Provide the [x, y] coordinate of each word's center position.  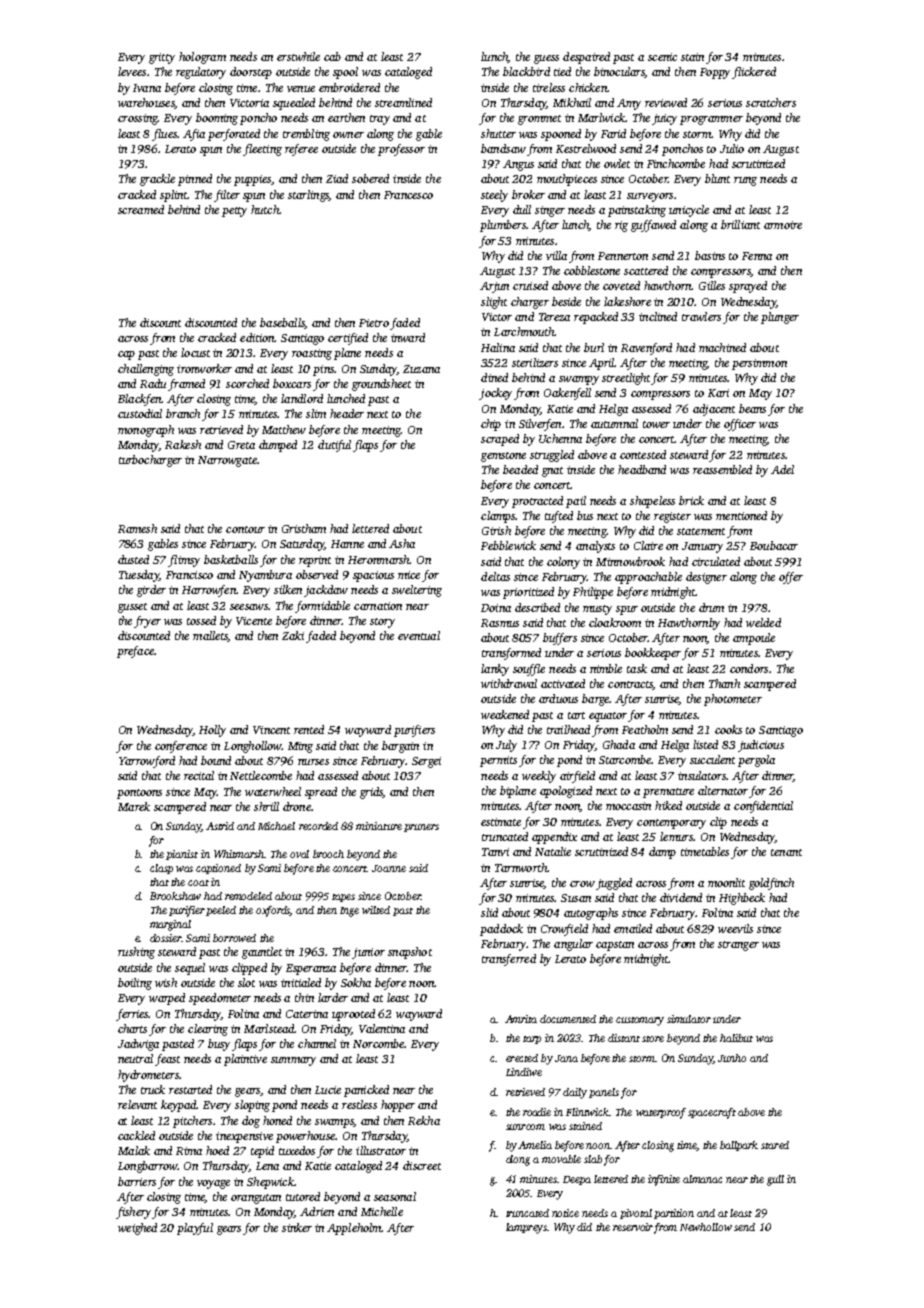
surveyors [650, 197]
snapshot [410, 953]
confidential [763, 807]
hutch [265, 209]
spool [345, 73]
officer [740, 425]
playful [195, 1229]
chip [491, 425]
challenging [146, 370]
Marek [134, 806]
